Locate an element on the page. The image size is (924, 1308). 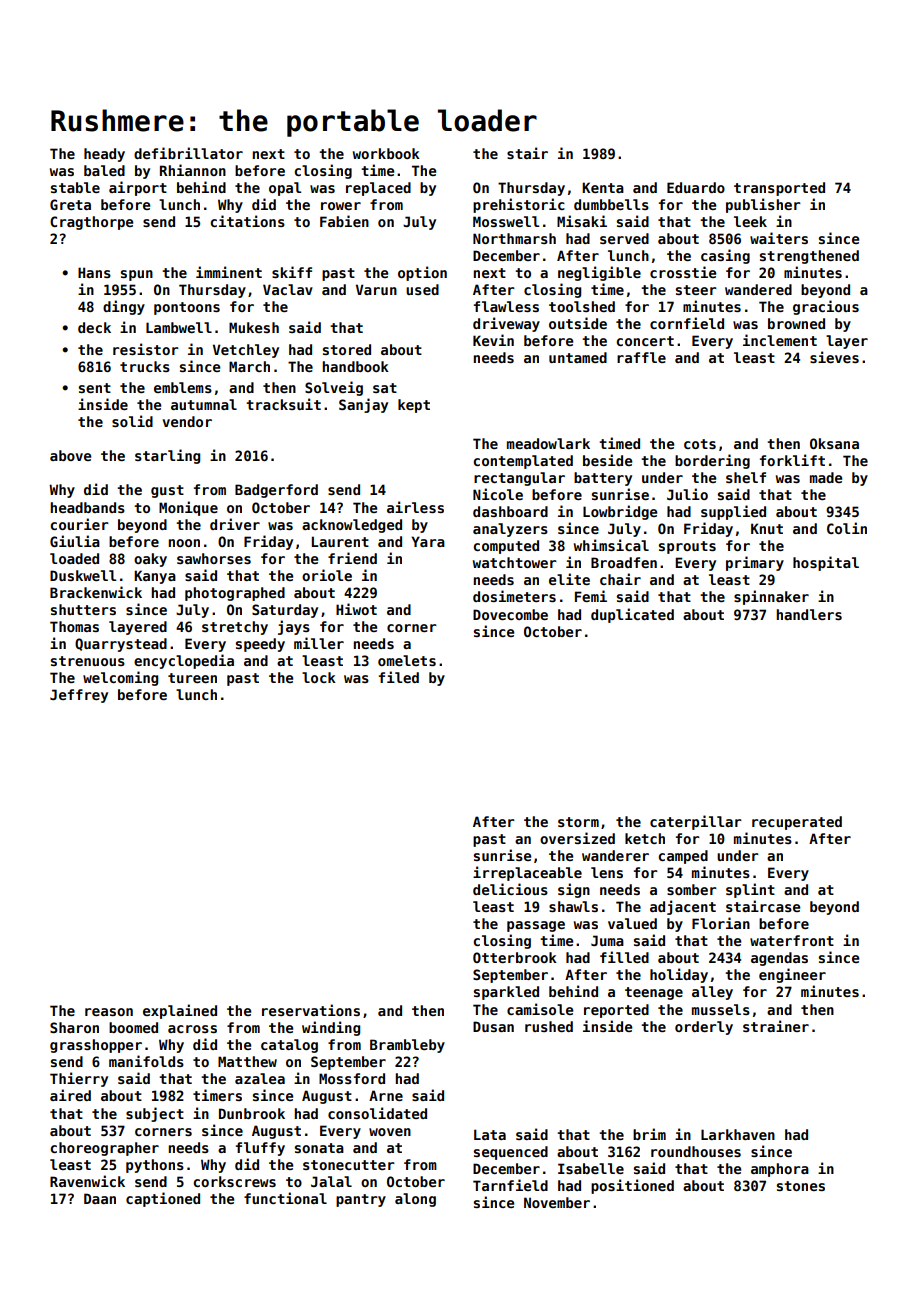
Ravenwick is located at coordinates (87, 1181).
